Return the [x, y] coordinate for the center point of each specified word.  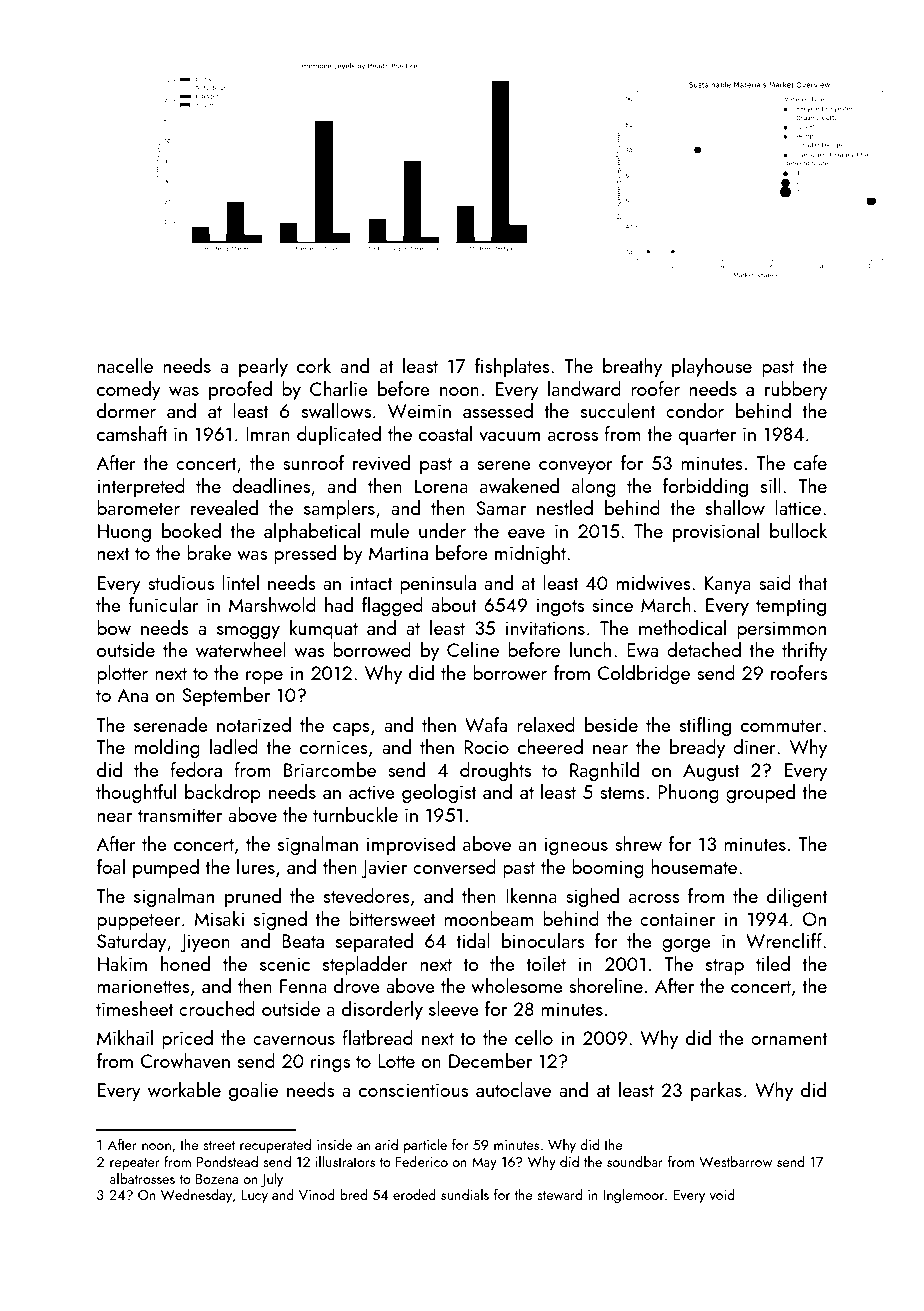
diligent [797, 897]
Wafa [486, 724]
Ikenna [531, 895]
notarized [254, 724]
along [594, 487]
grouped [760, 793]
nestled [565, 507]
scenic [285, 964]
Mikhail [125, 1037]
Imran [268, 434]
